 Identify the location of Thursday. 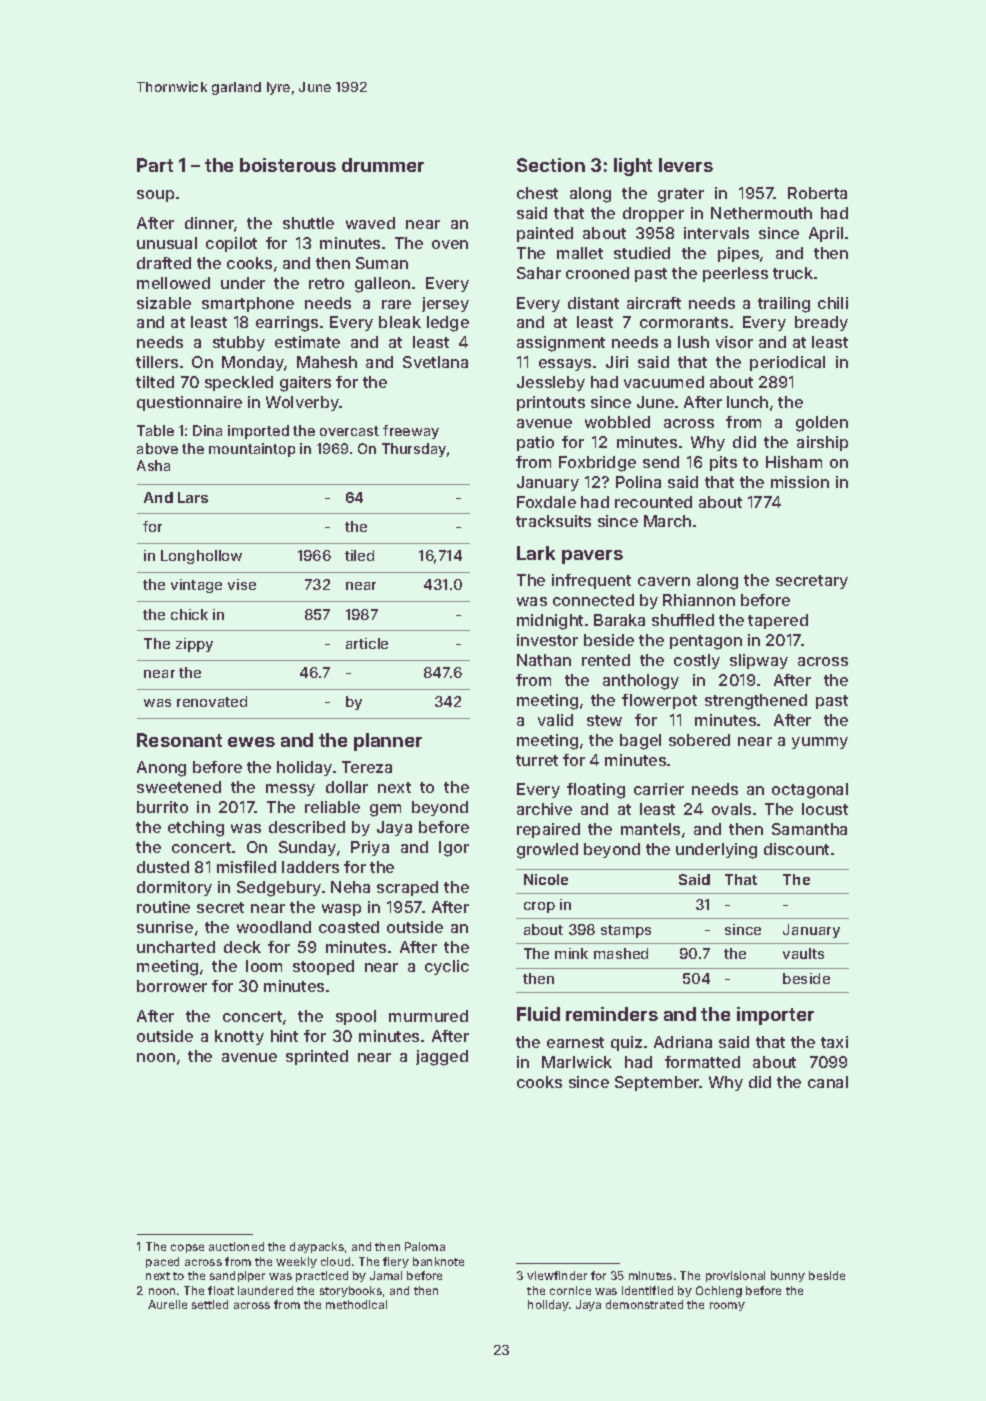
(414, 450).
